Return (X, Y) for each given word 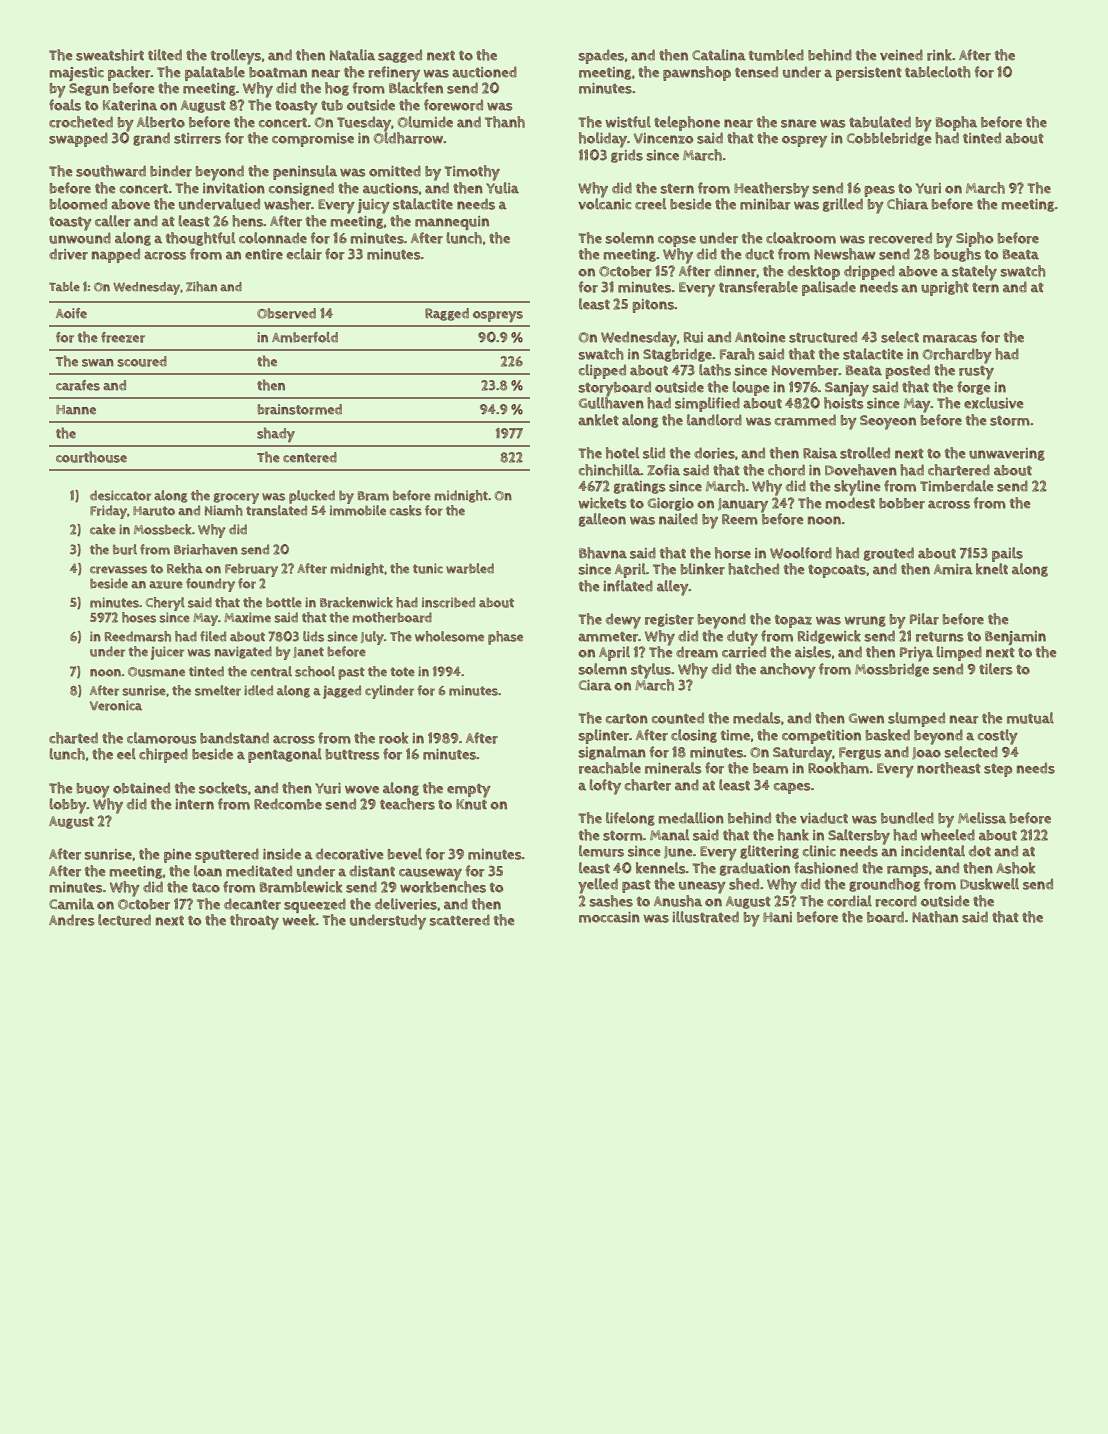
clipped (602, 371)
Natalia (352, 55)
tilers (996, 669)
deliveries (406, 904)
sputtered (227, 855)
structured (823, 337)
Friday (108, 512)
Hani (777, 917)
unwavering (1007, 454)
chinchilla (610, 470)
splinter (604, 736)
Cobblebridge (889, 139)
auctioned (484, 72)
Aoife (71, 313)
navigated (243, 652)
